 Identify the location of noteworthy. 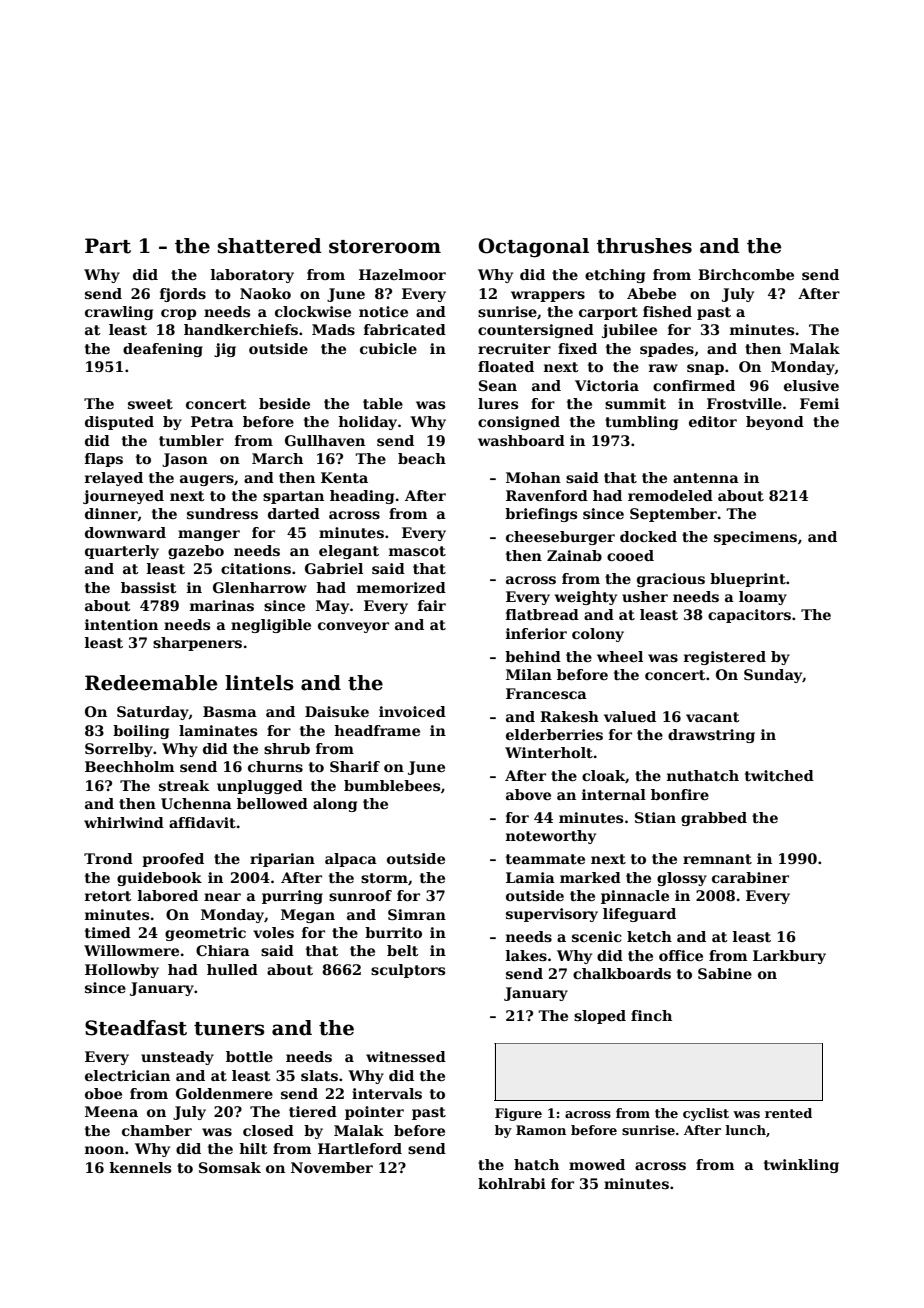
(551, 837).
